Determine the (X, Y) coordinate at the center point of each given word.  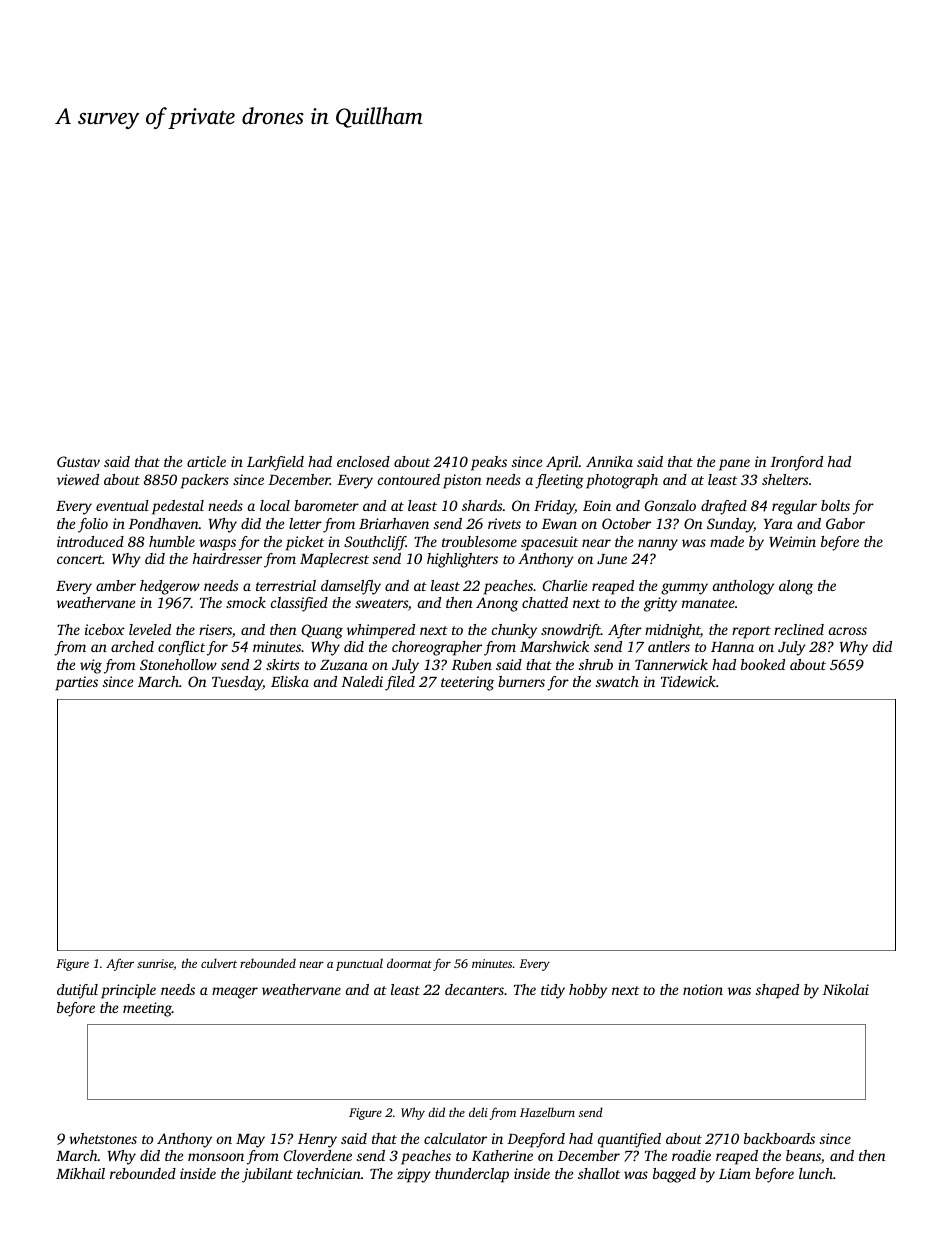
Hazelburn (547, 1112)
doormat (409, 963)
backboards (779, 1138)
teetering (467, 683)
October (626, 523)
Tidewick (688, 681)
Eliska (290, 681)
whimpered (381, 631)
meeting (147, 1009)
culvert (219, 963)
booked (763, 664)
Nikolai (846, 989)
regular (794, 507)
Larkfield (275, 463)
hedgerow (170, 587)
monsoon (216, 1157)
